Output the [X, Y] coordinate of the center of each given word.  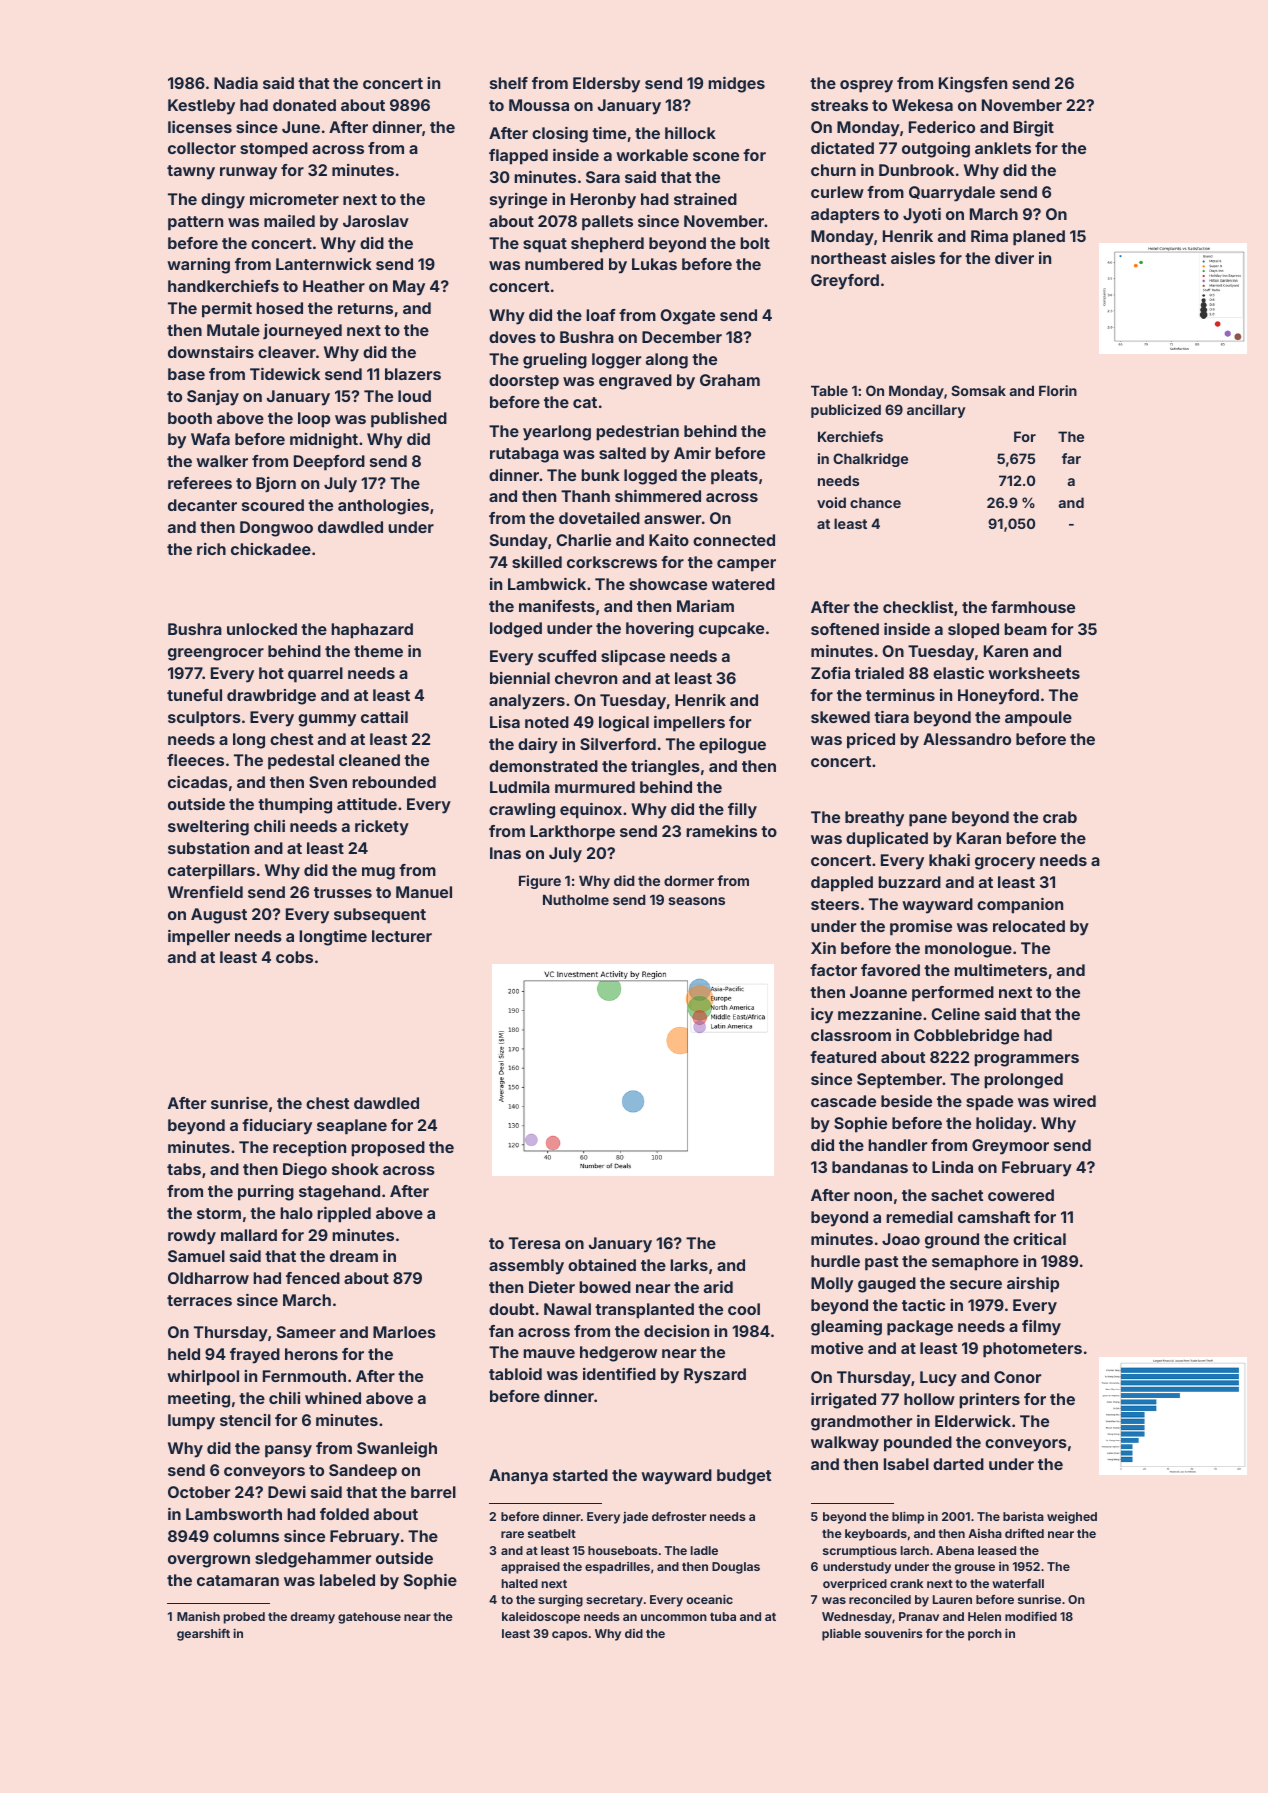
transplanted [644, 1311]
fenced [313, 1278]
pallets [607, 223]
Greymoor [1010, 1147]
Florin [1058, 390]
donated [304, 105]
